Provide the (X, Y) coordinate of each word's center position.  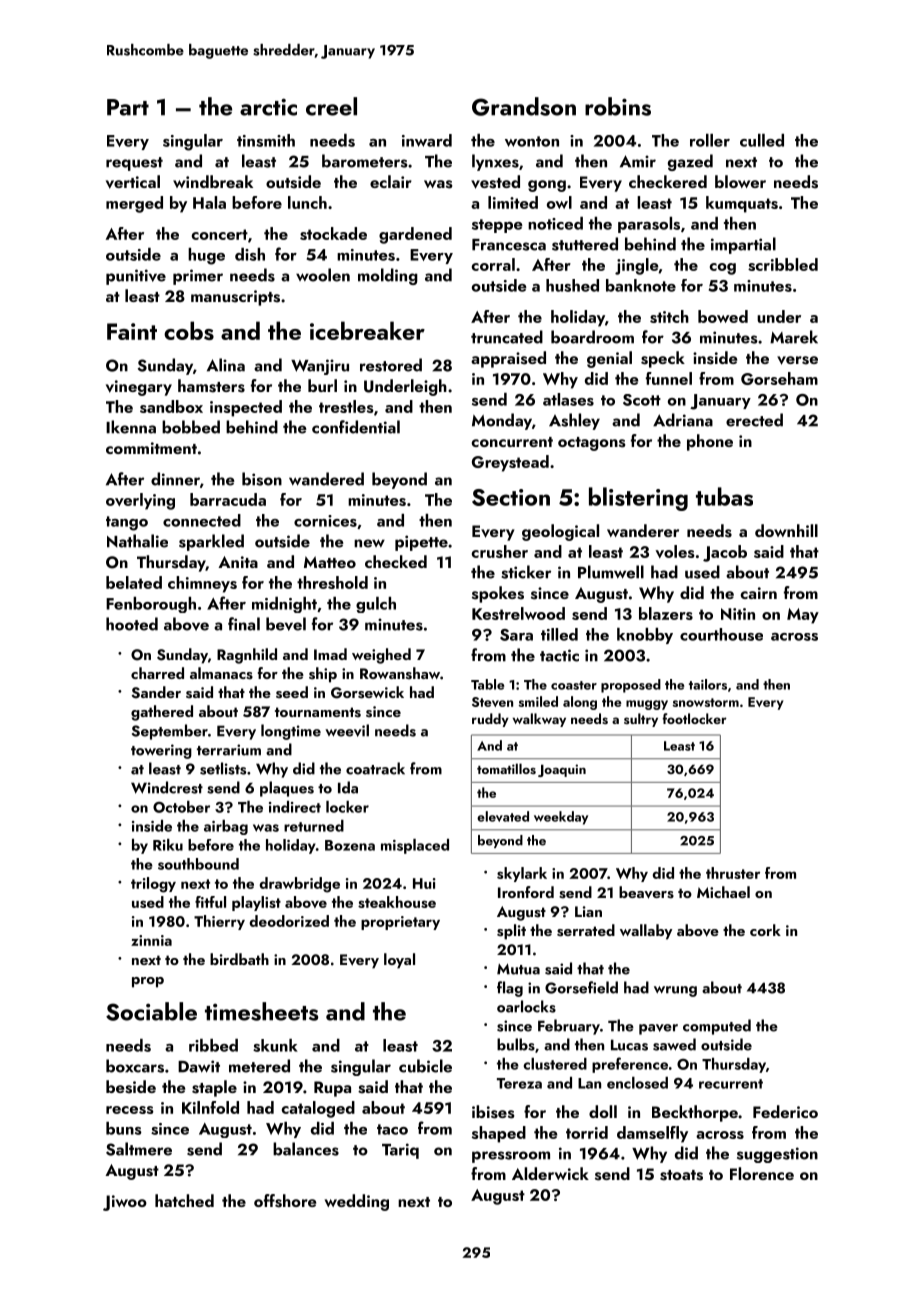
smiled (538, 701)
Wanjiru (320, 367)
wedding (357, 1202)
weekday (561, 818)
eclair (391, 181)
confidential (356, 427)
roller (710, 140)
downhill (786, 530)
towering (161, 751)
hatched (184, 1200)
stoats (681, 1175)
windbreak (213, 181)
